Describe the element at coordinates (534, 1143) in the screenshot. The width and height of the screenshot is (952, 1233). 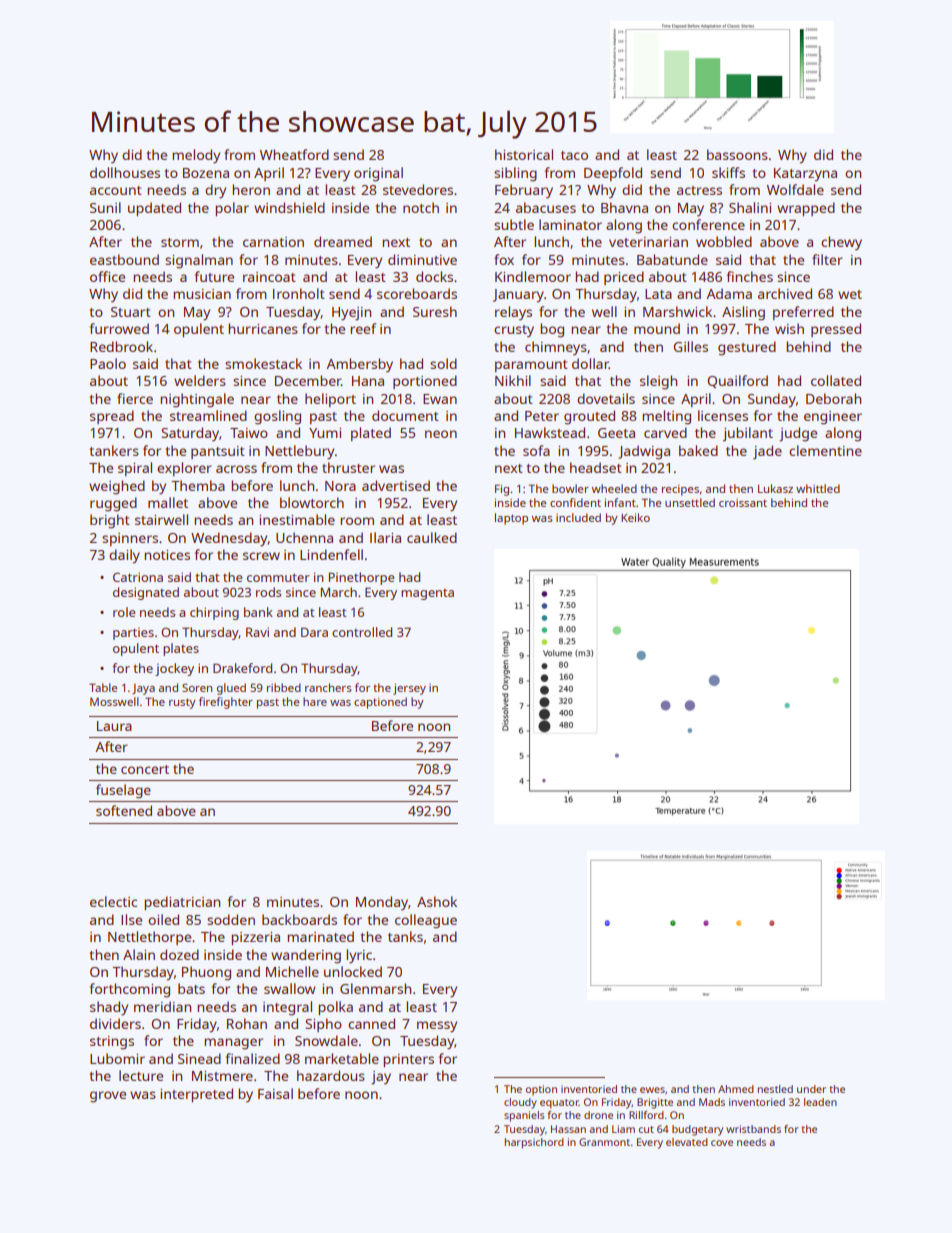
I see `harpsichord` at that location.
